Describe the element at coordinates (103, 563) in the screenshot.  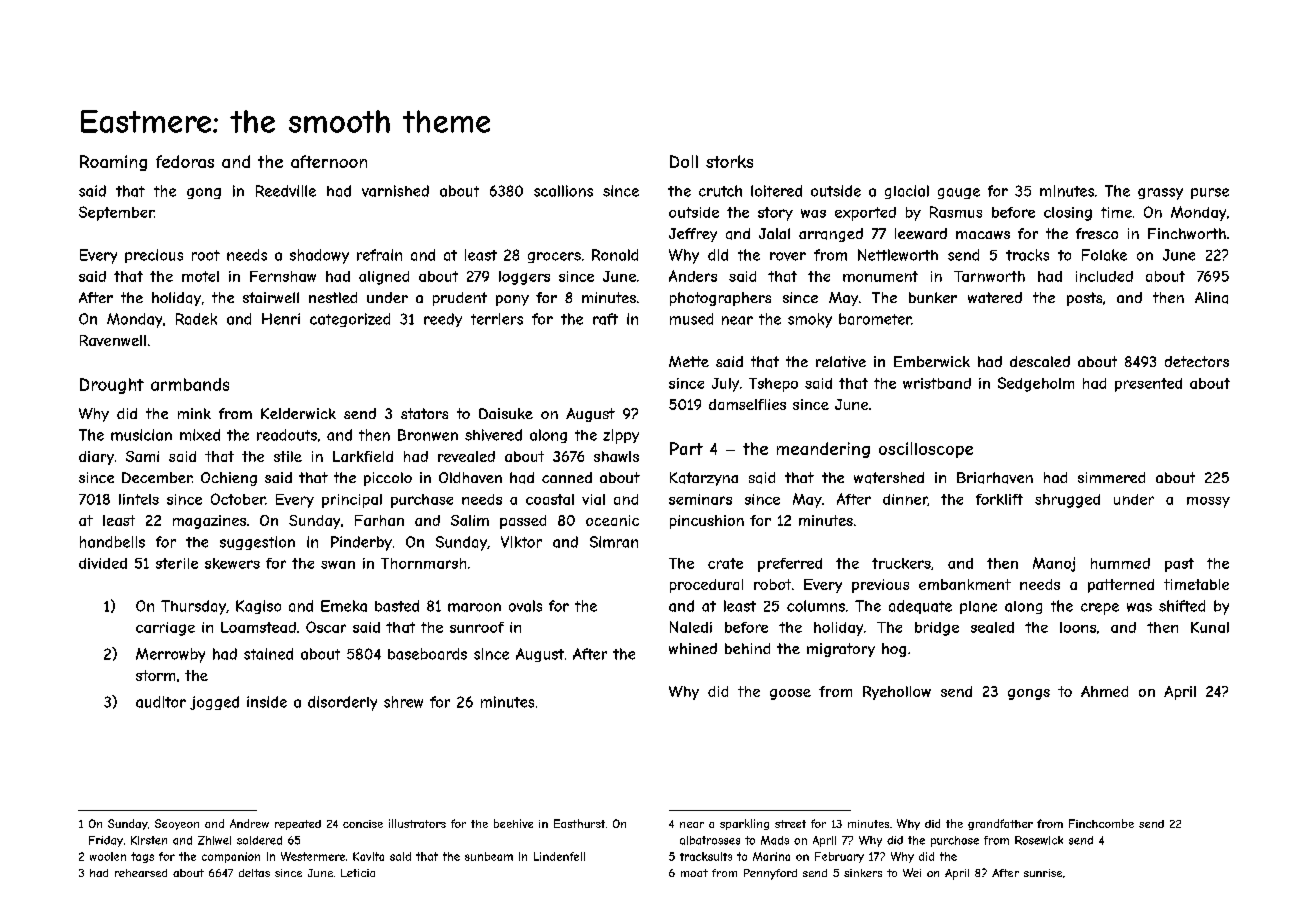
I see `divided` at that location.
